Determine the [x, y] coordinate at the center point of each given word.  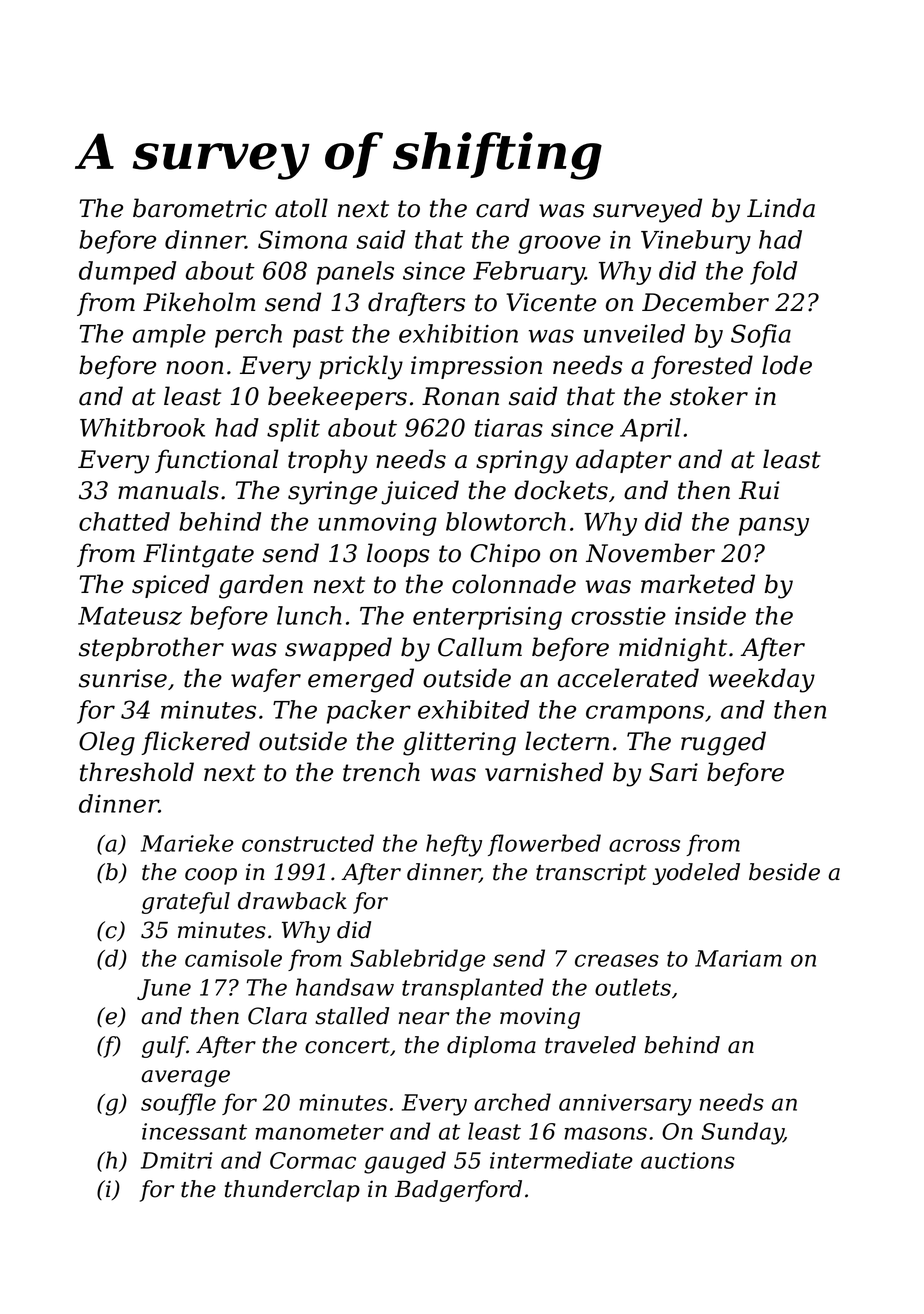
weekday [762, 680]
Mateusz [130, 616]
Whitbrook [142, 427]
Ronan [460, 396]
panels [355, 273]
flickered [195, 743]
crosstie [618, 616]
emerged [361, 680]
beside [784, 872]
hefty [454, 845]
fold [773, 273]
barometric [200, 208]
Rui [759, 490]
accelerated [628, 678]
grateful [186, 903]
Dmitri [177, 1160]
